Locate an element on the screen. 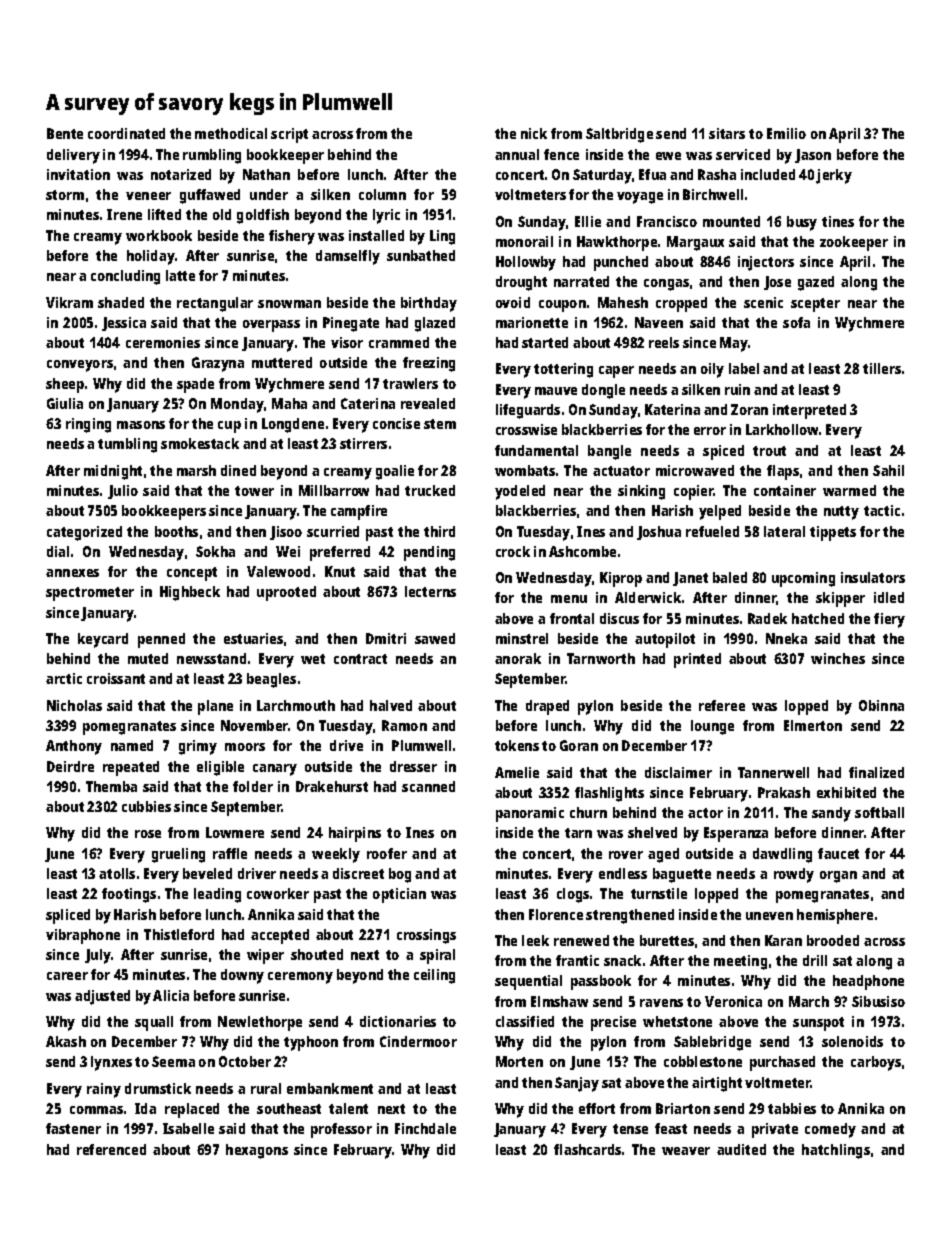  skipper is located at coordinates (840, 599).
